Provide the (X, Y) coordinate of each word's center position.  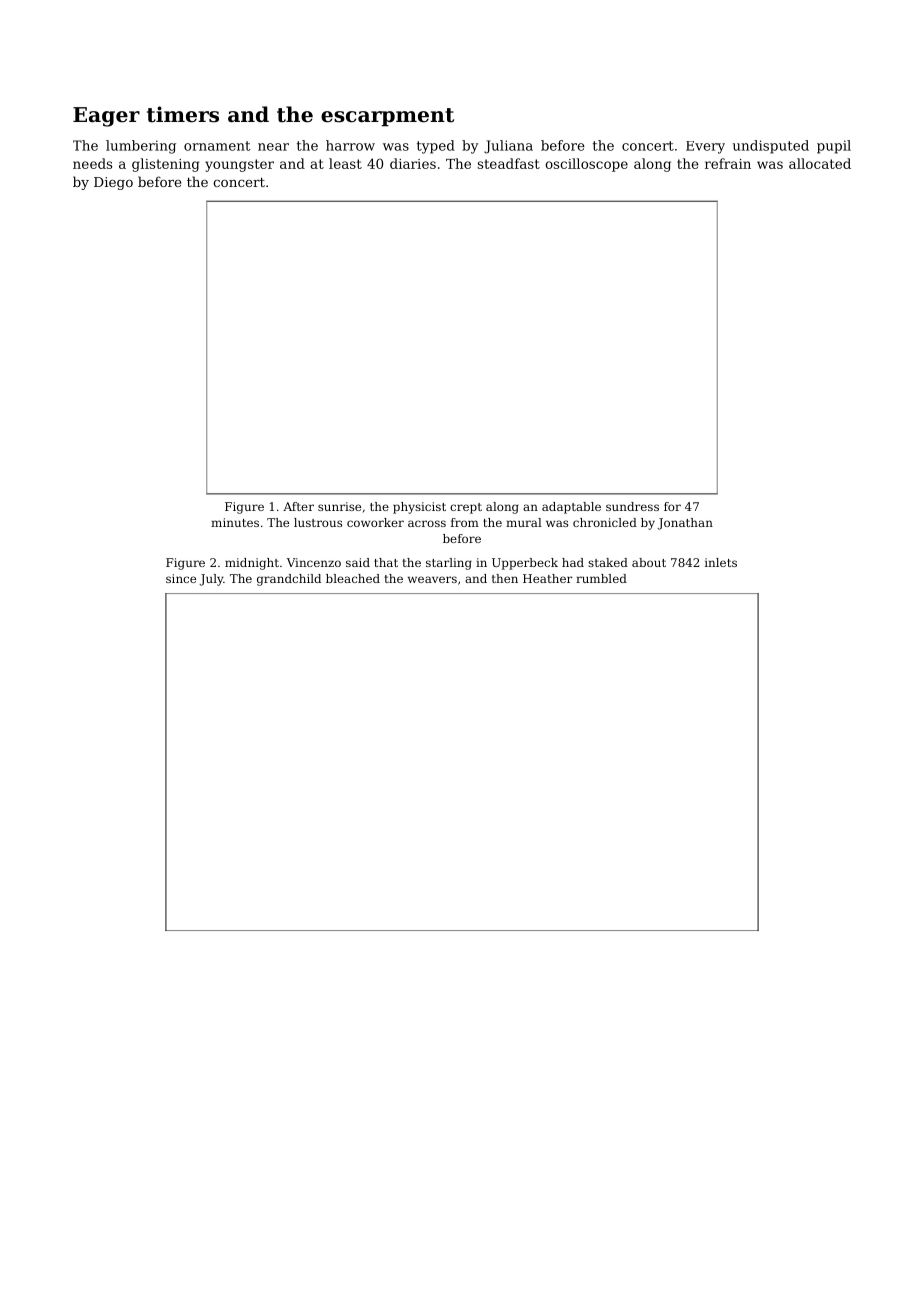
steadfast (509, 163)
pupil (834, 147)
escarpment (387, 117)
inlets (721, 562)
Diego (113, 183)
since (181, 578)
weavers (432, 579)
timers (183, 114)
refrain (728, 163)
